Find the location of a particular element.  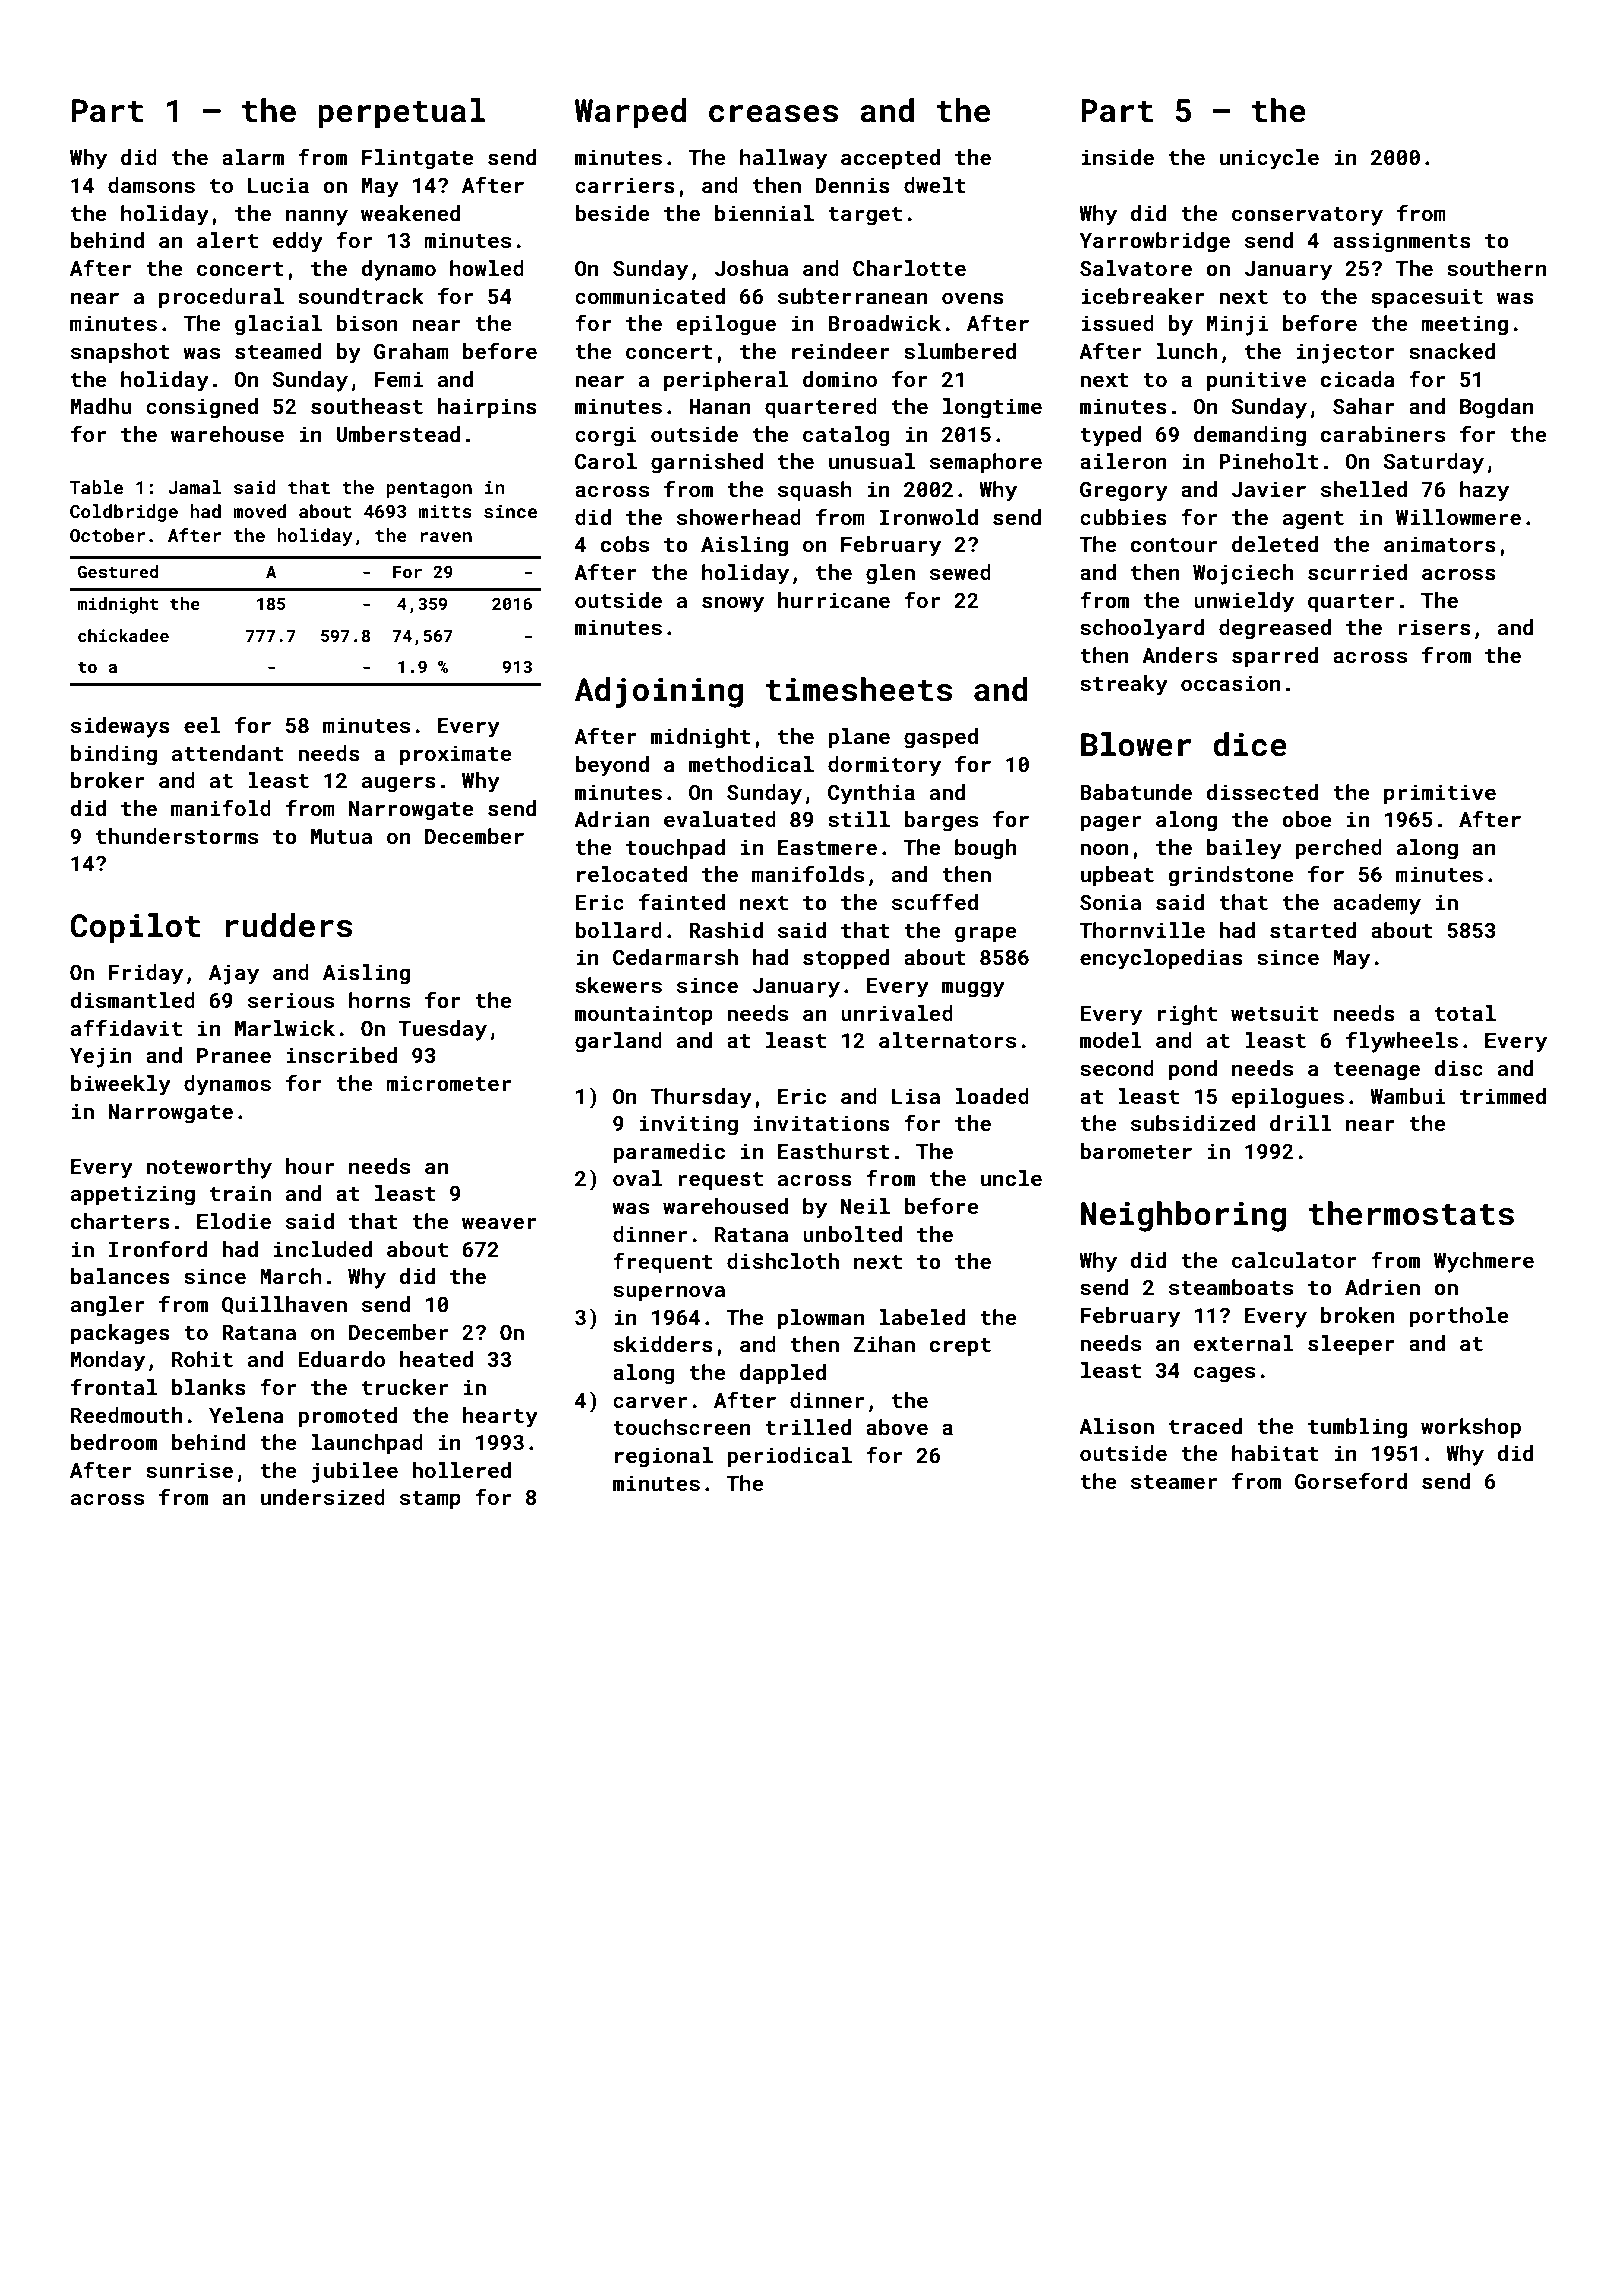

disc is located at coordinates (1458, 1068).
